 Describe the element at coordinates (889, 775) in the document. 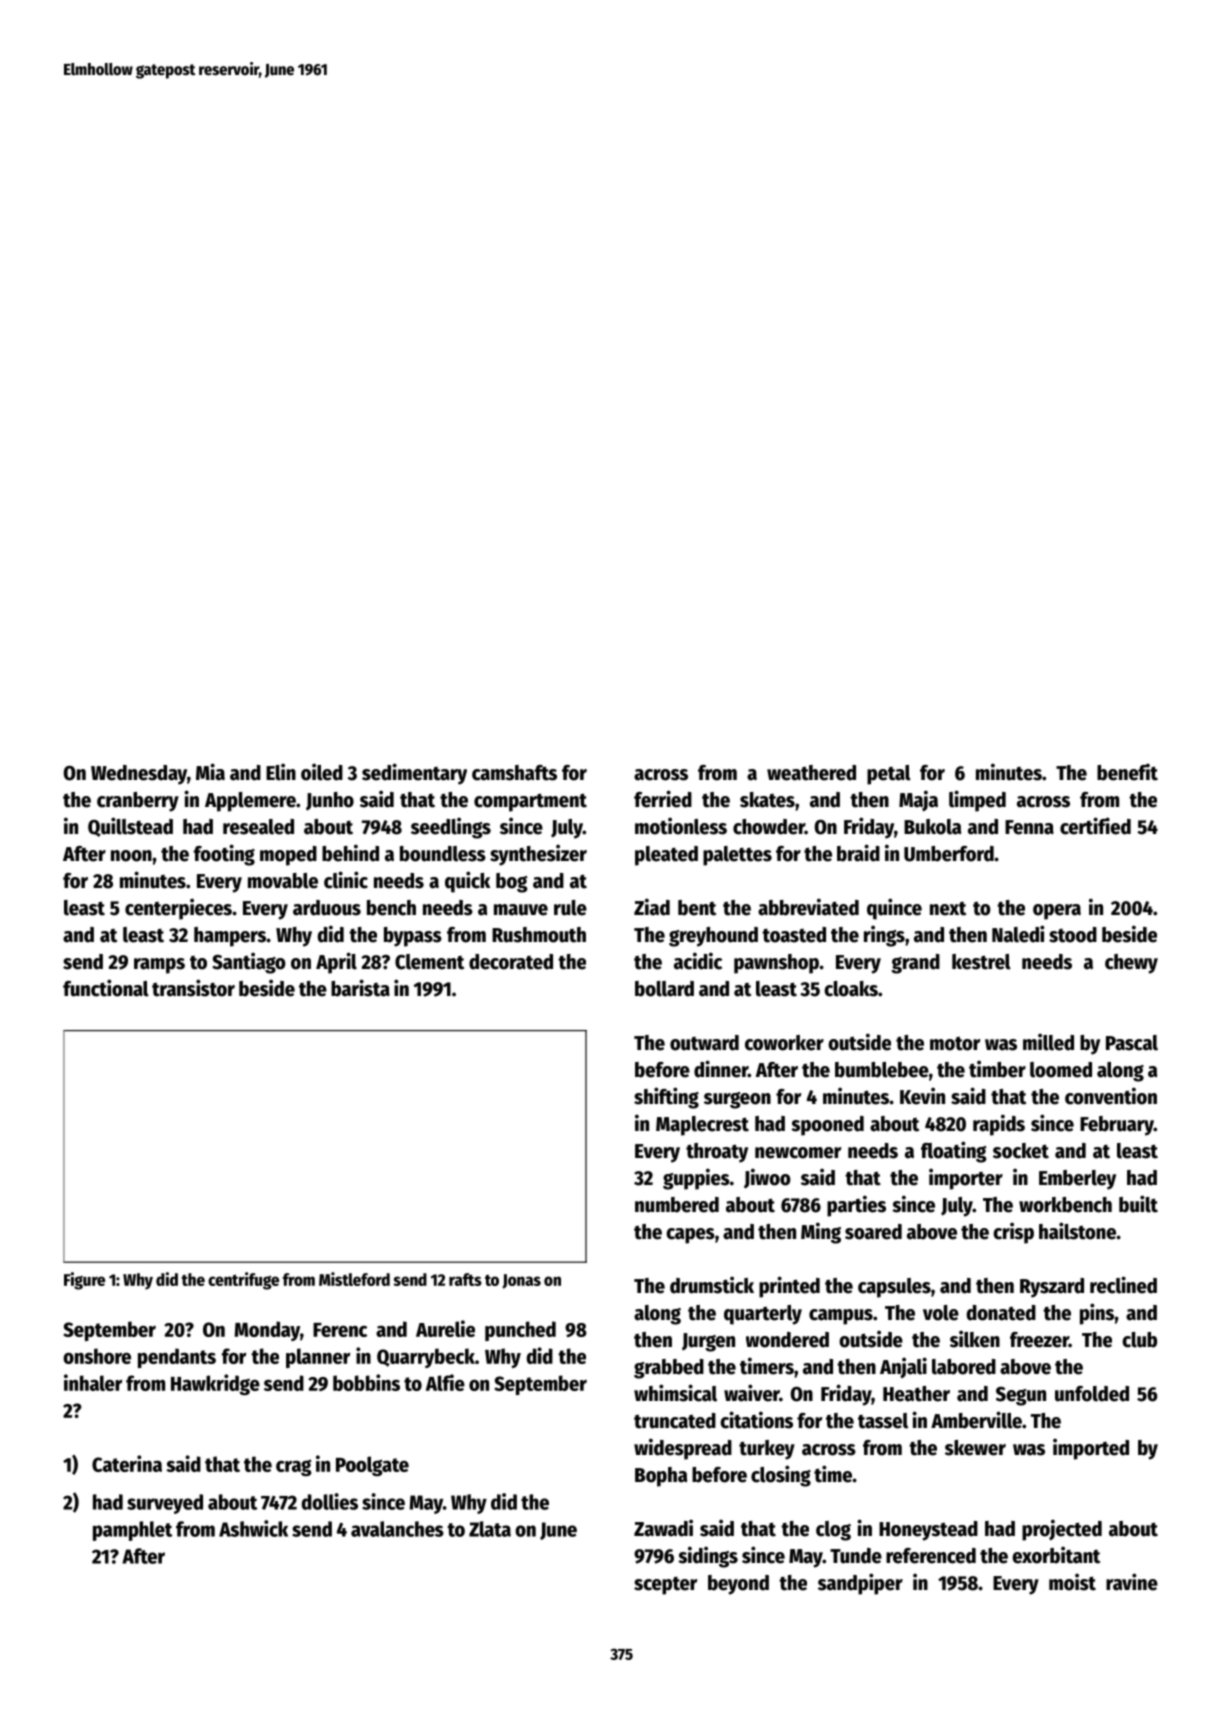

I see `petal` at that location.
